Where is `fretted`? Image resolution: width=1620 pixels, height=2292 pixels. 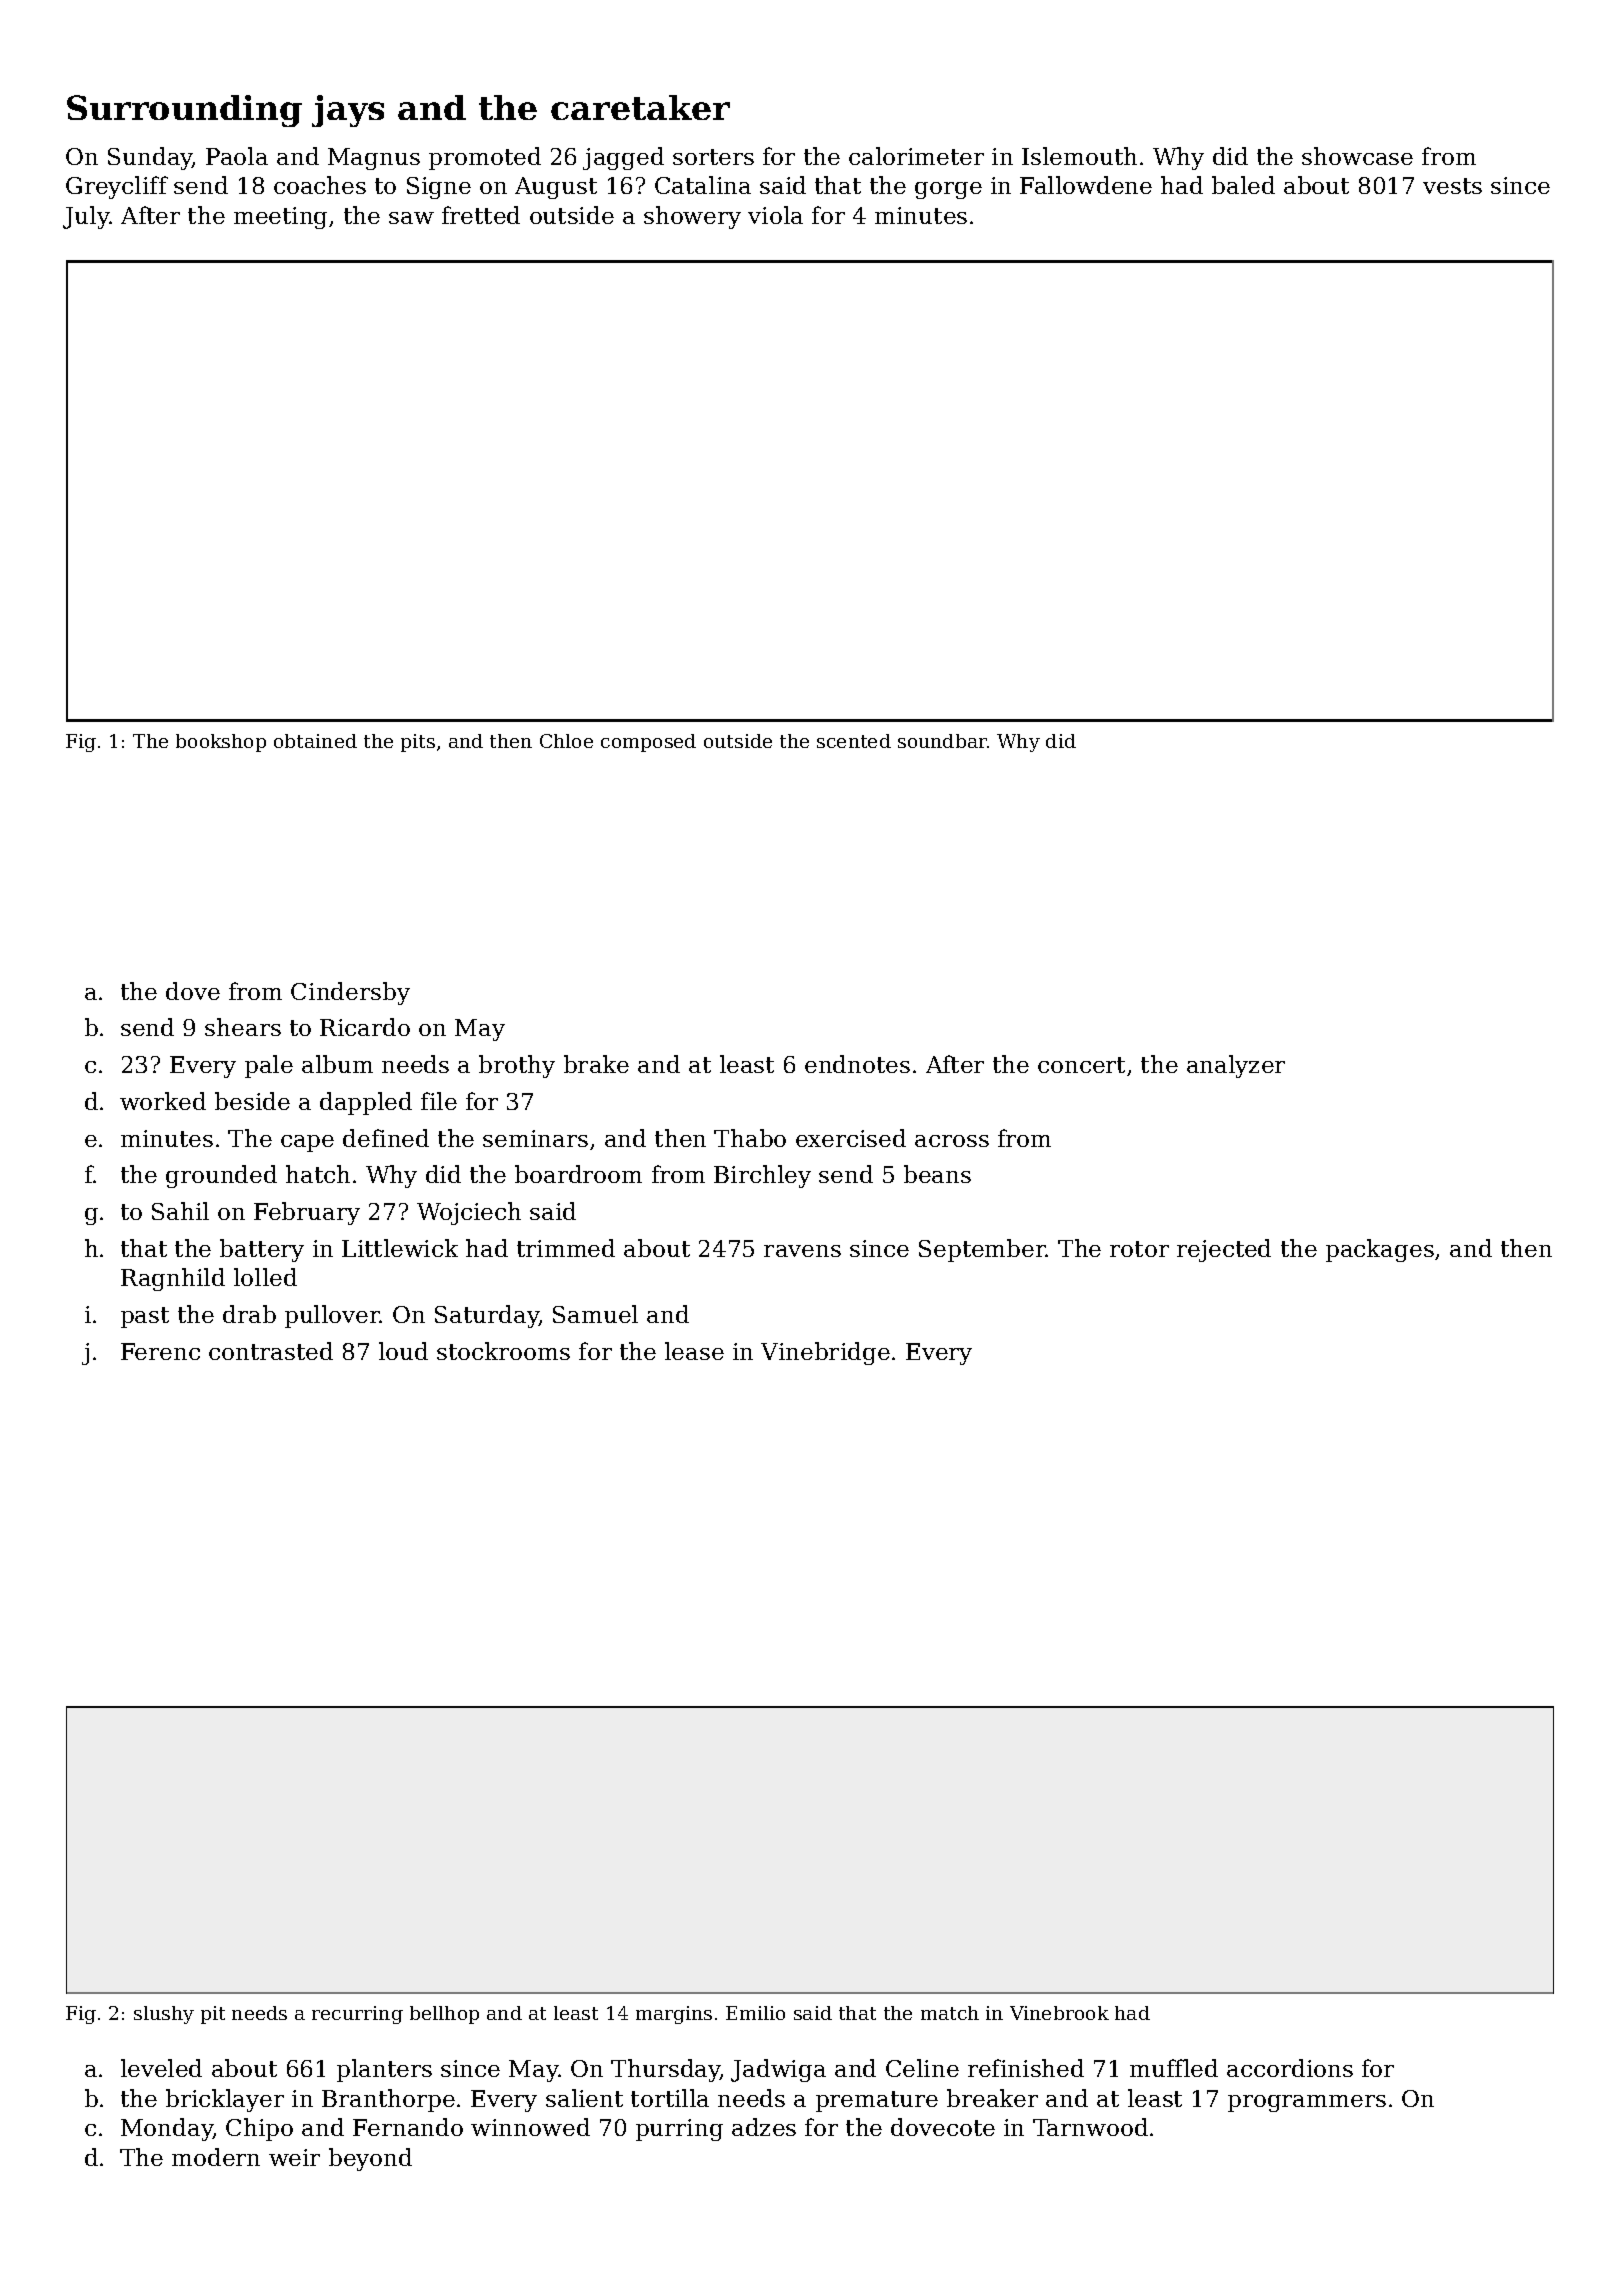 fretted is located at coordinates (481, 215).
